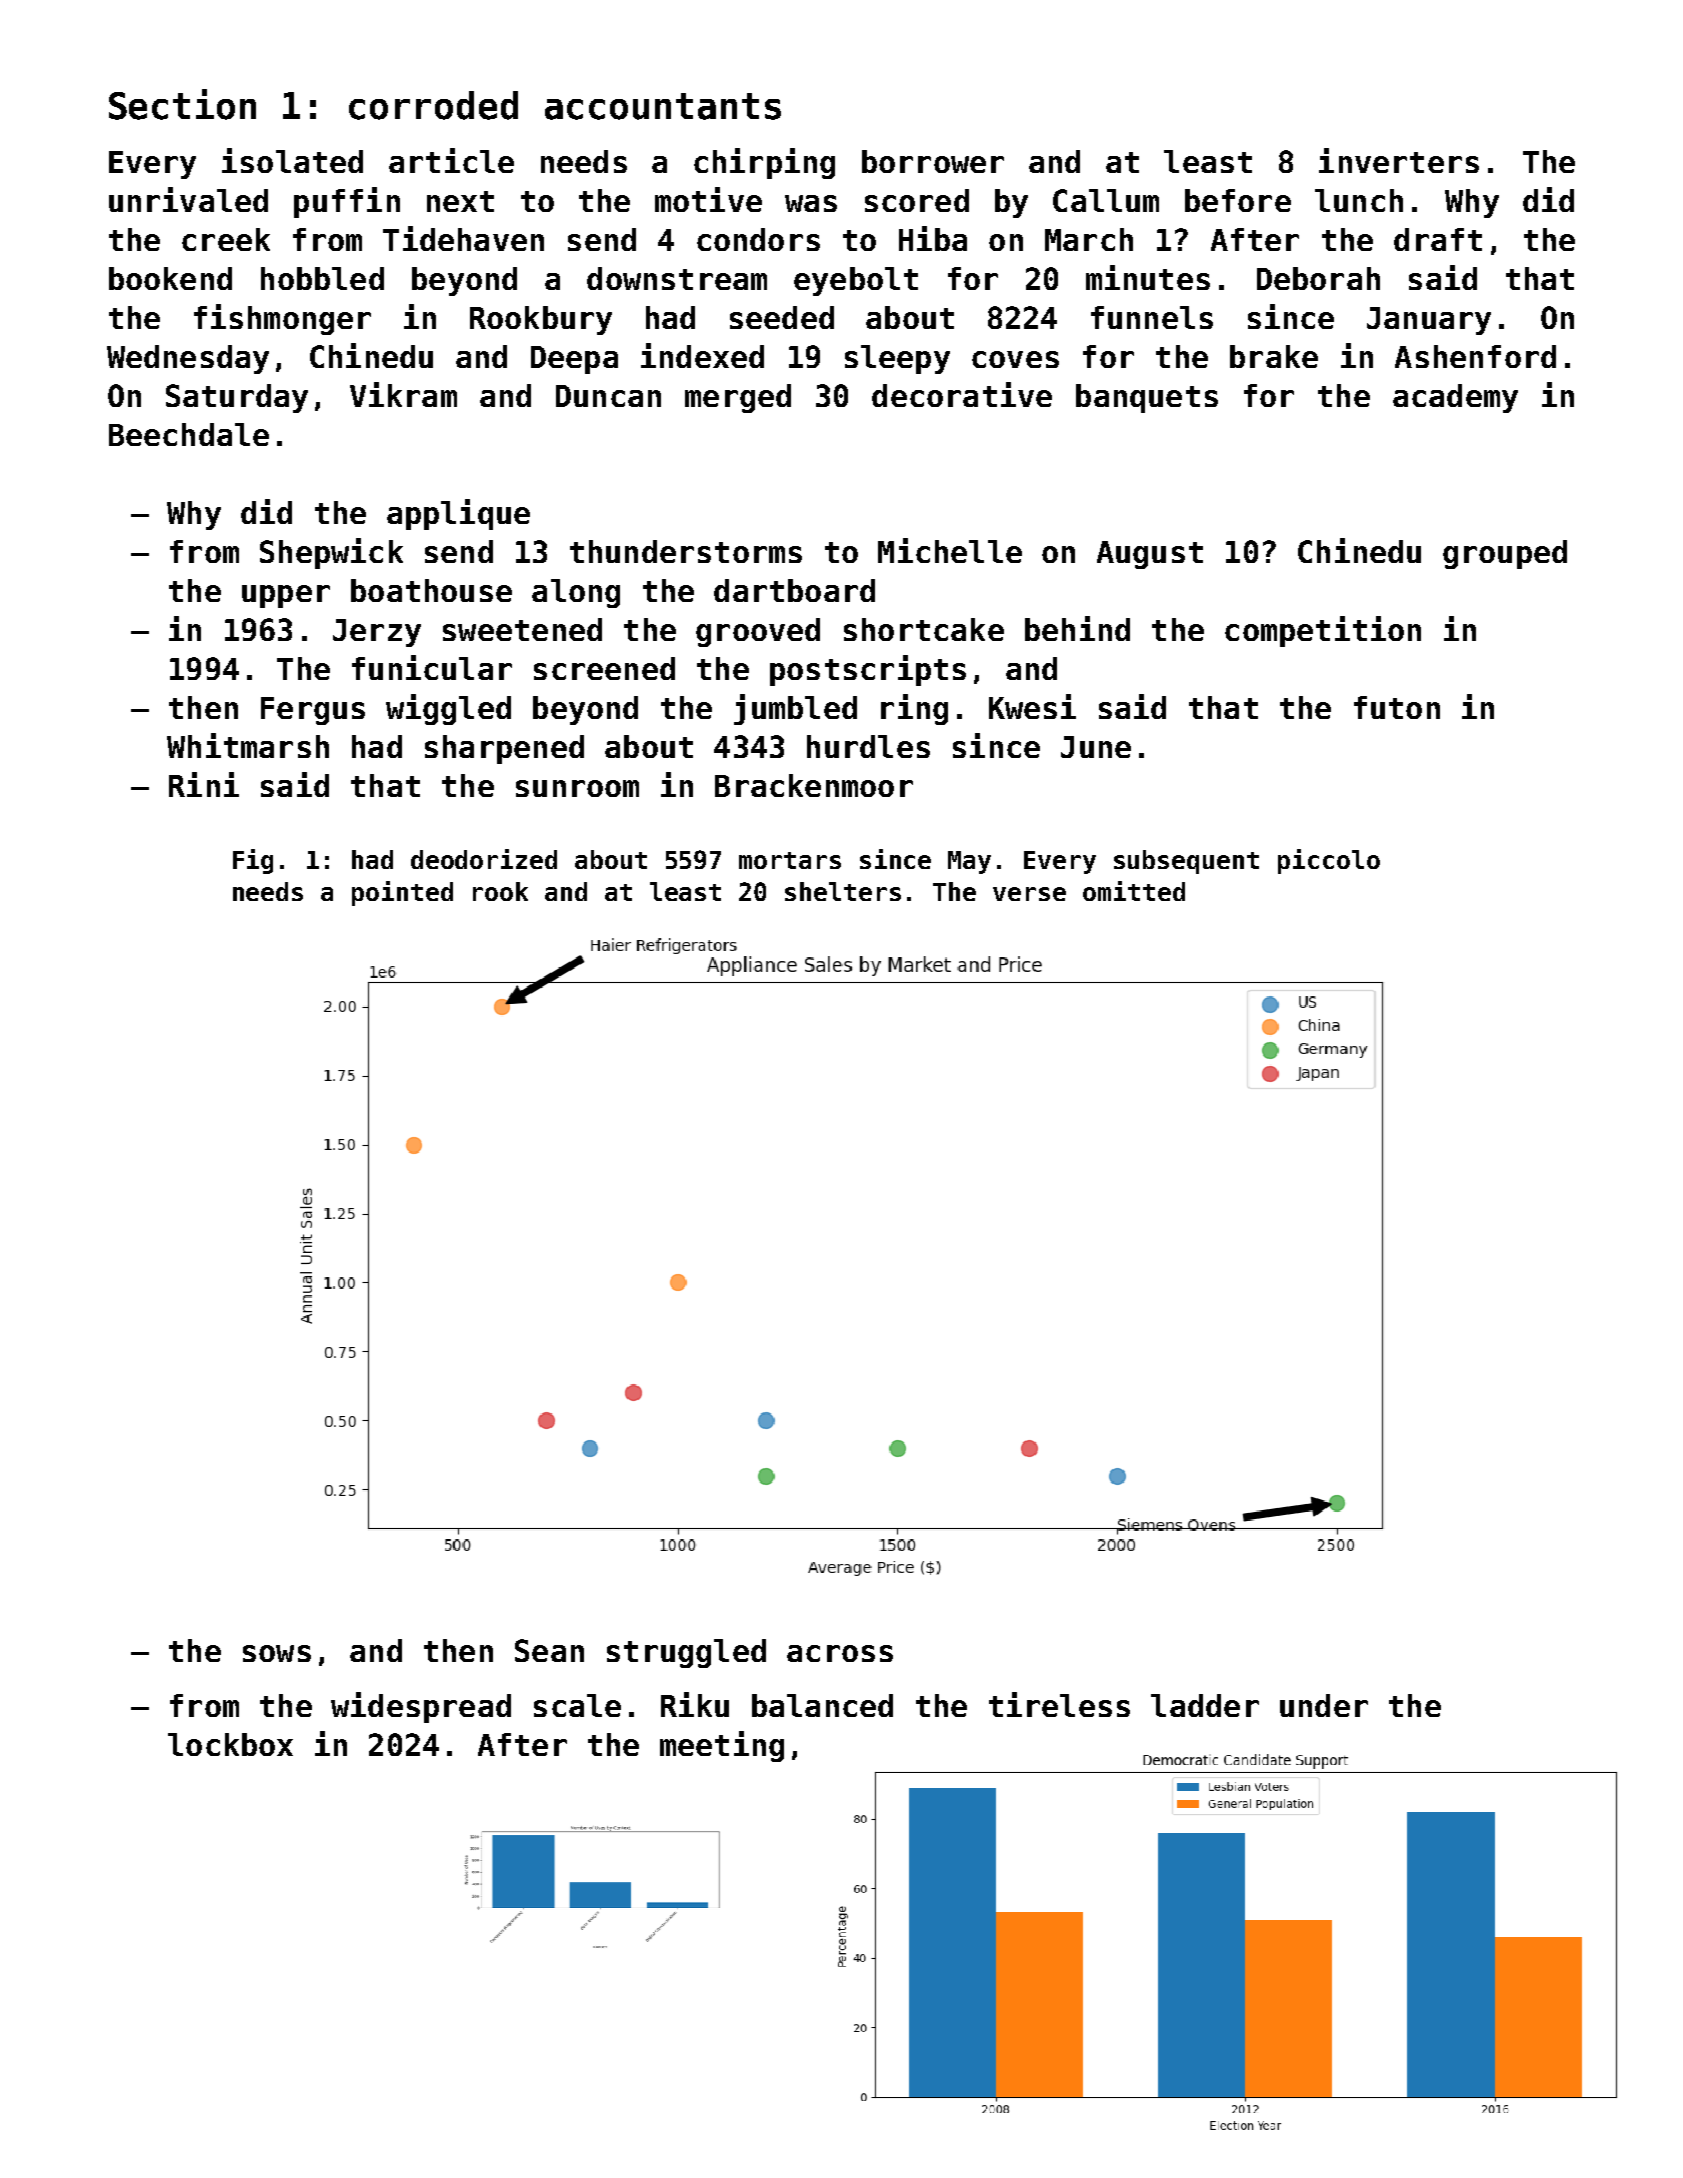 The image size is (1683, 2178). What do you see at coordinates (1205, 1705) in the page?
I see `ladder` at bounding box center [1205, 1705].
